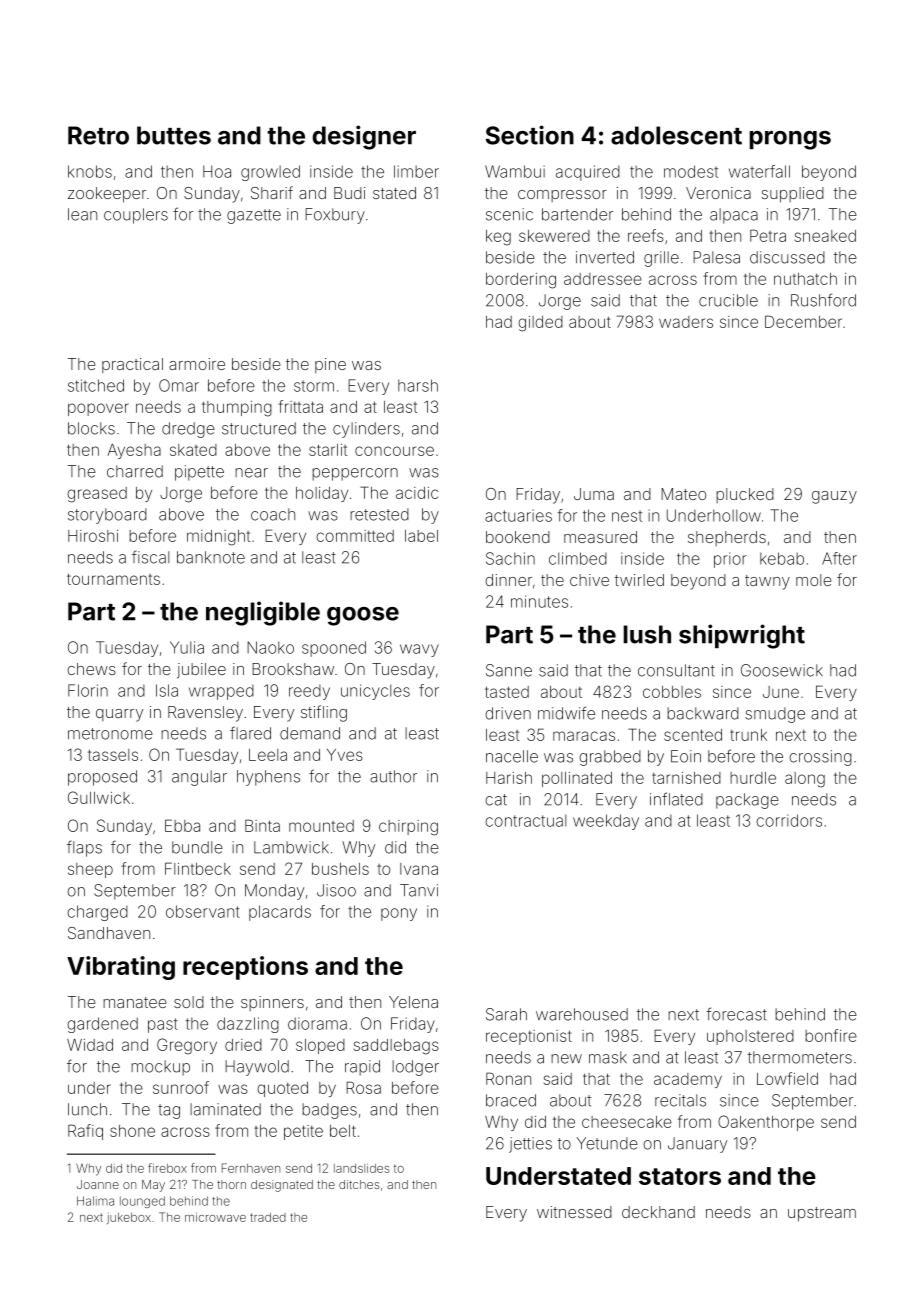  What do you see at coordinates (197, 364) in the page?
I see `armoire` at bounding box center [197, 364].
